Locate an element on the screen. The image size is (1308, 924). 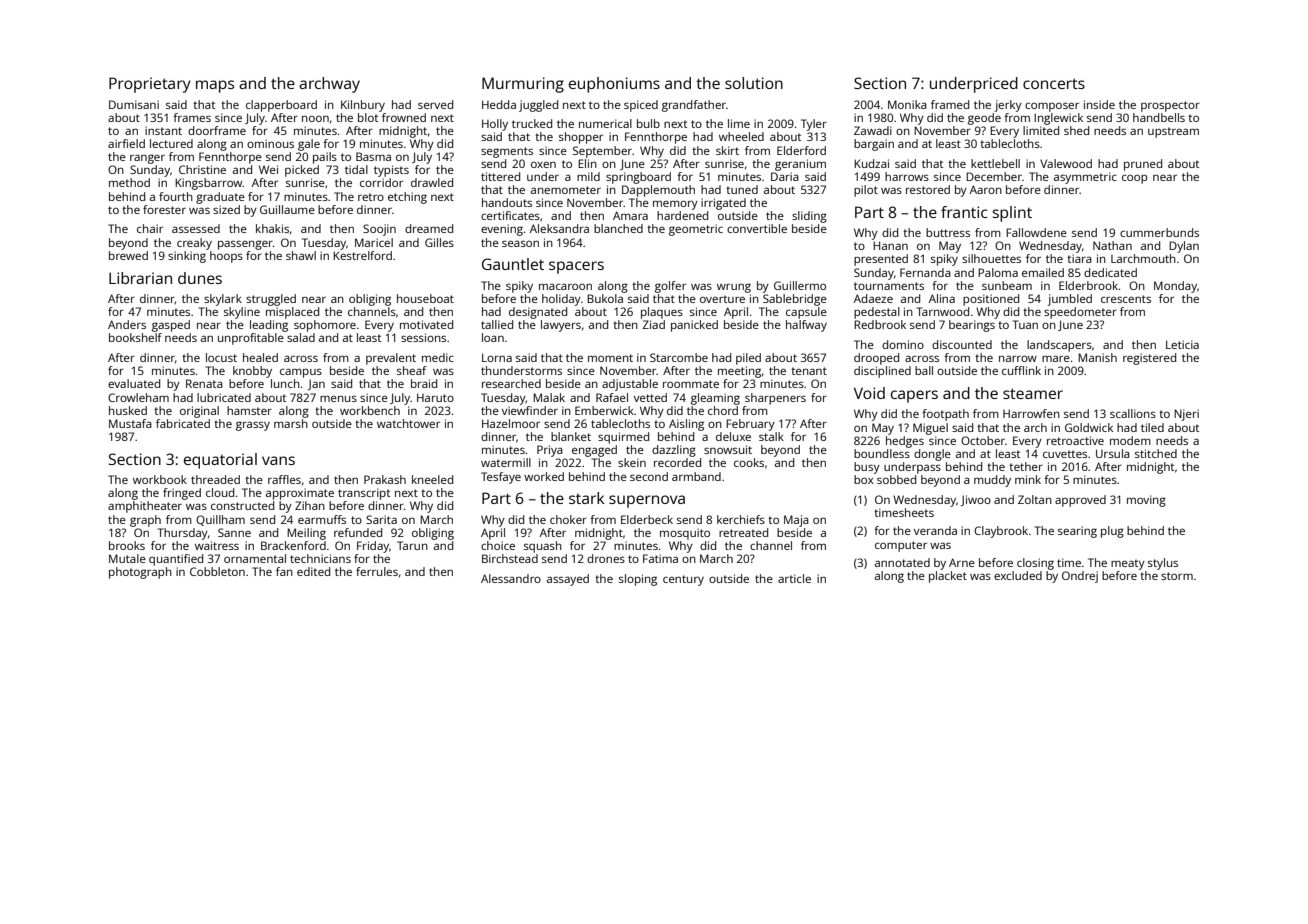
solution is located at coordinates (754, 83).
